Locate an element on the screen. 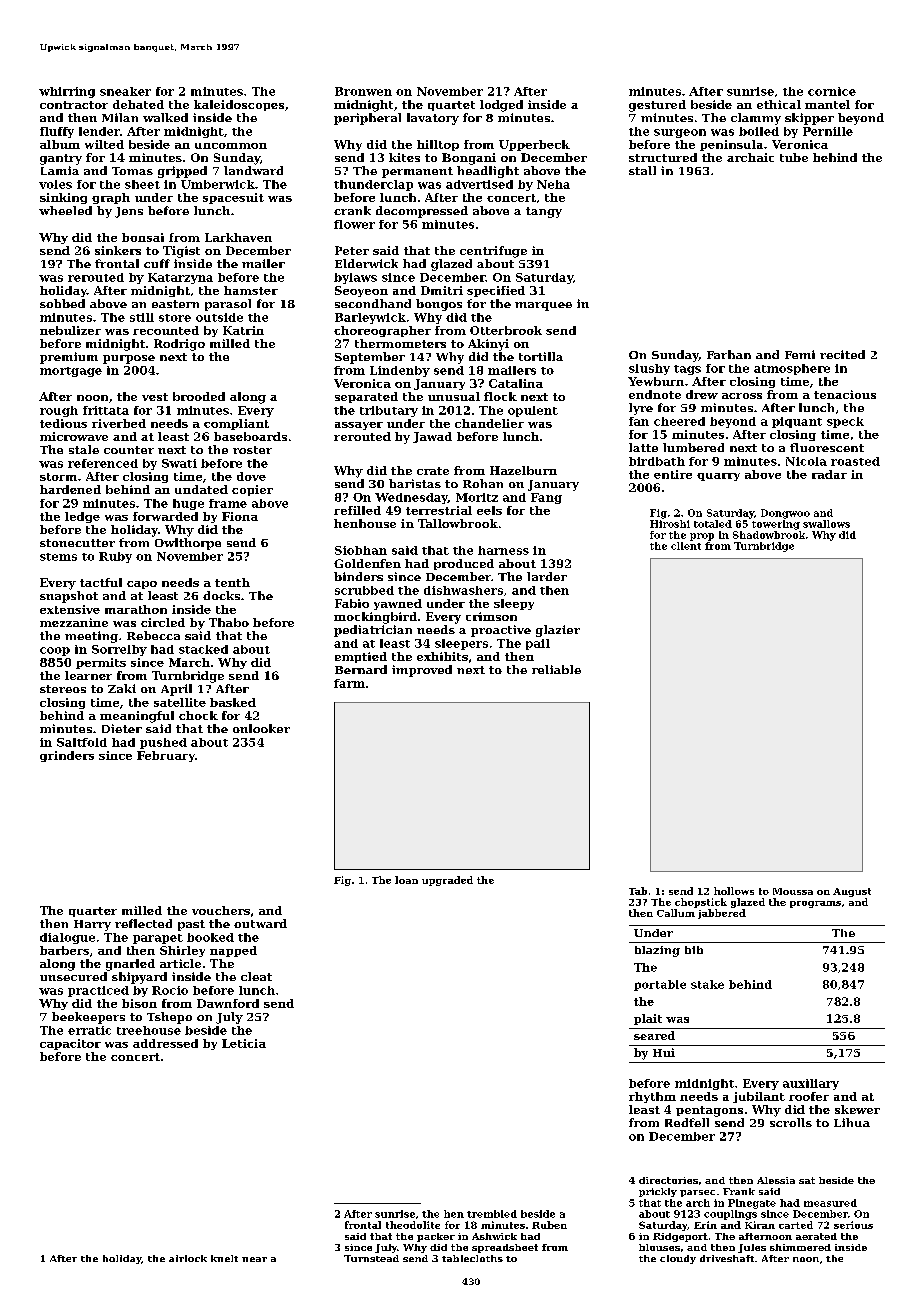 Image resolution: width=924 pixels, height=1308 pixels. sleepy is located at coordinates (514, 604).
